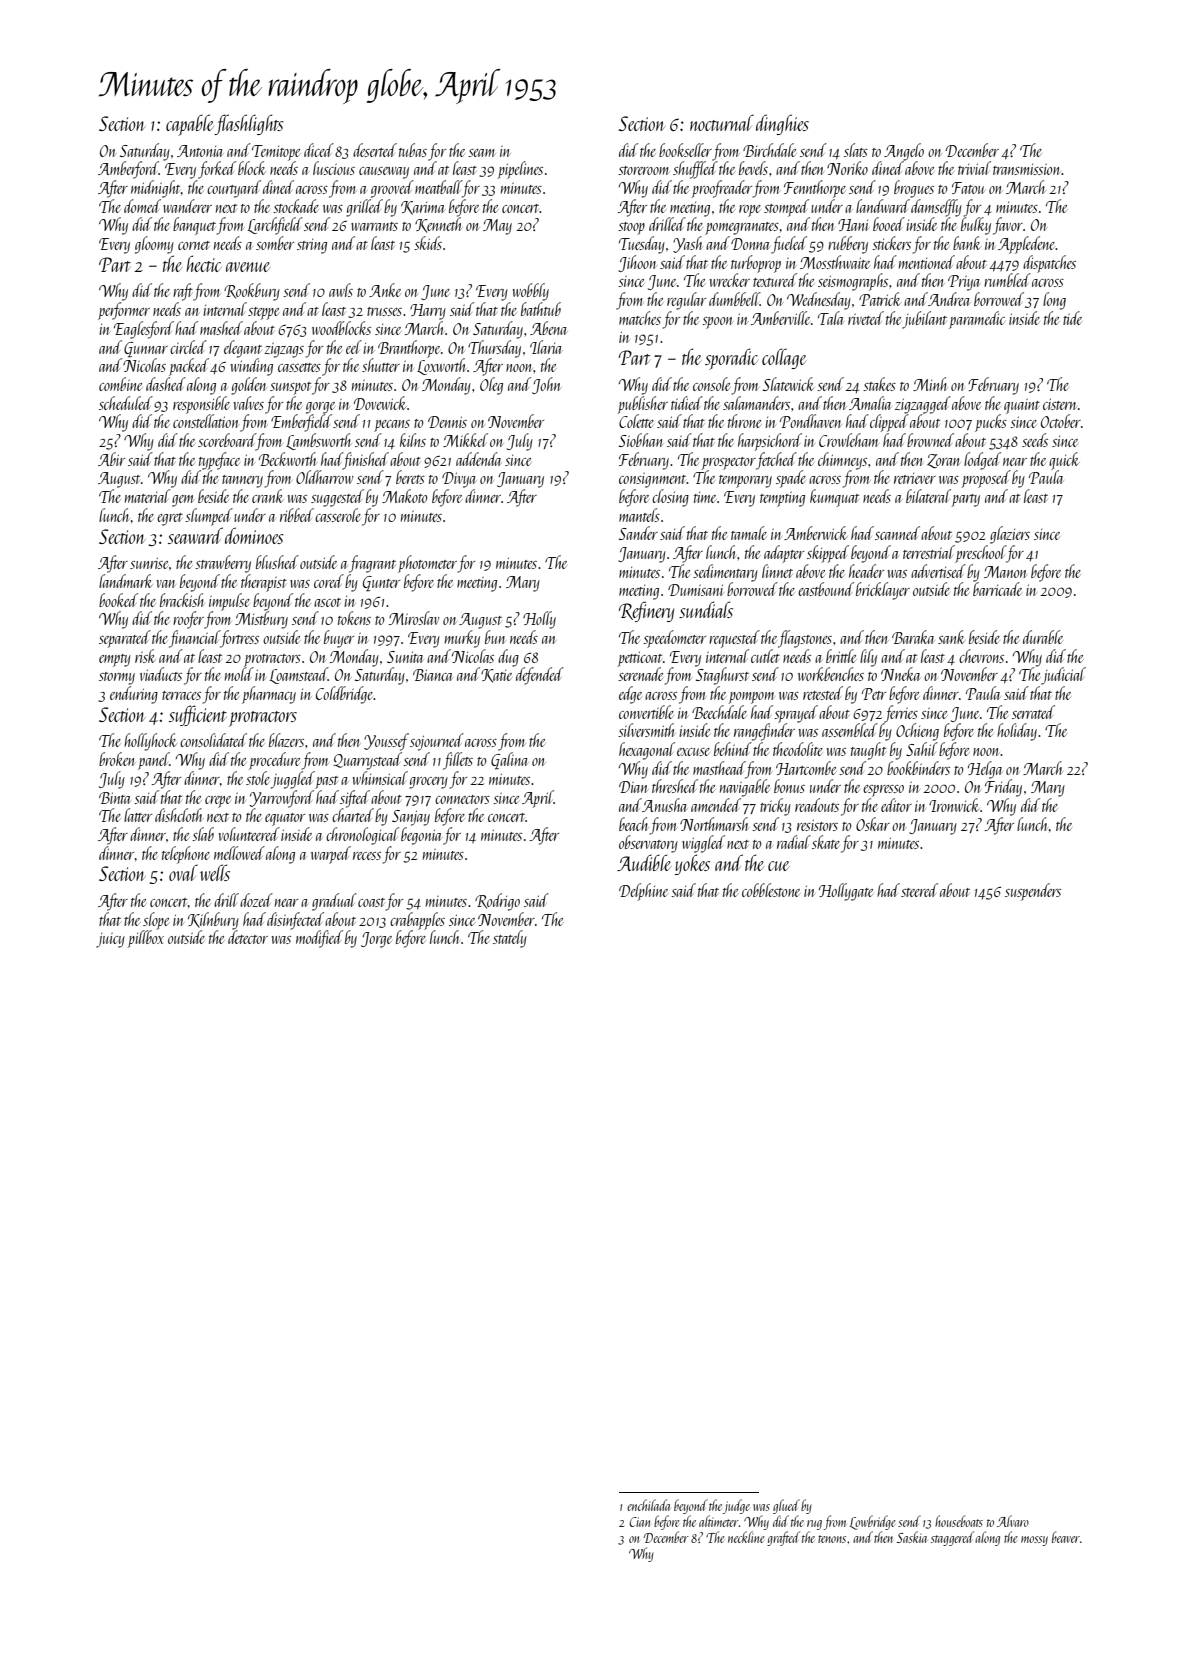 The height and width of the screenshot is (1680, 1188). I want to click on seam, so click(481, 153).
